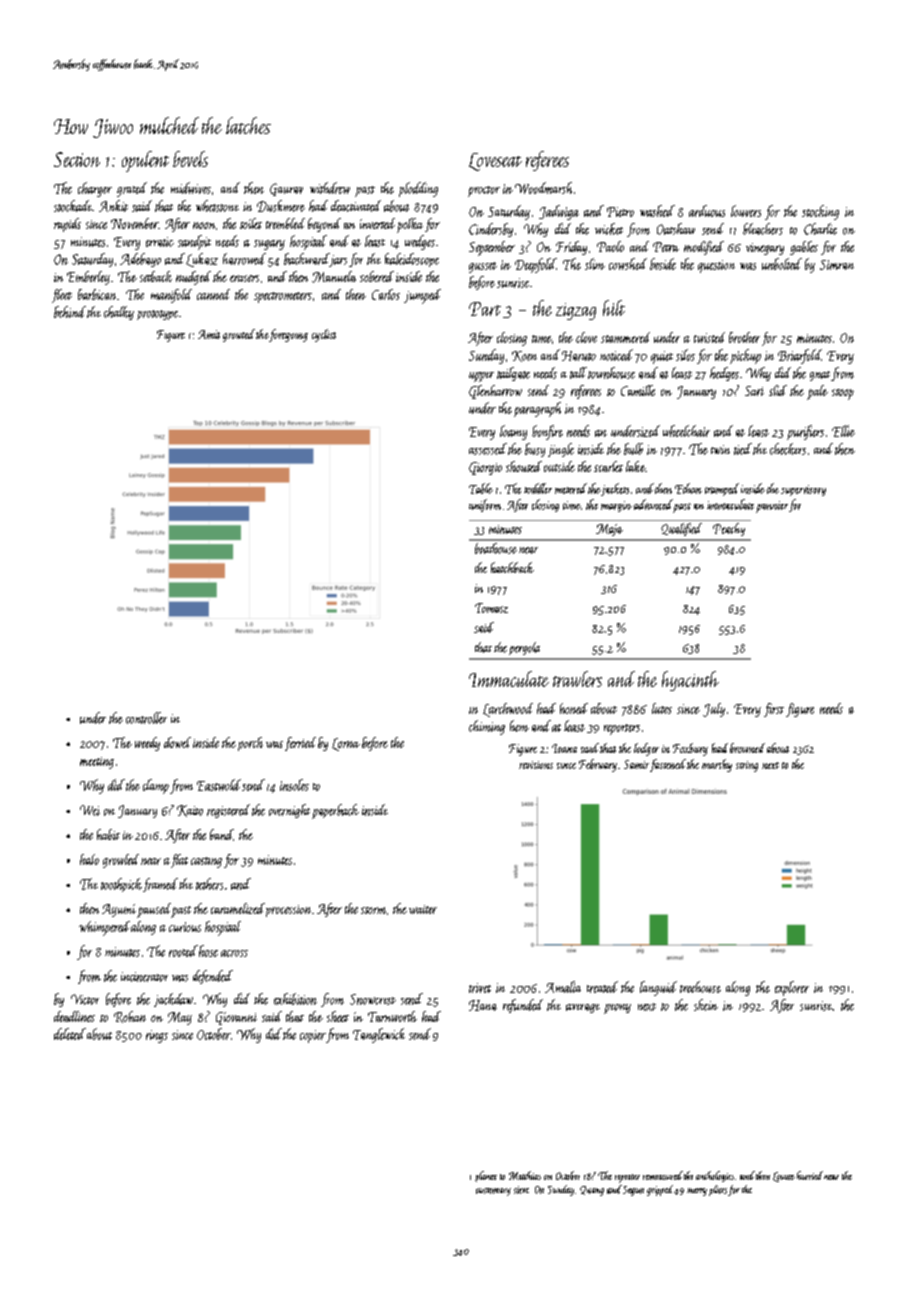 This screenshot has height=1316, width=908. Describe the element at coordinates (157, 1036) in the screenshot. I see `rings` at that location.
